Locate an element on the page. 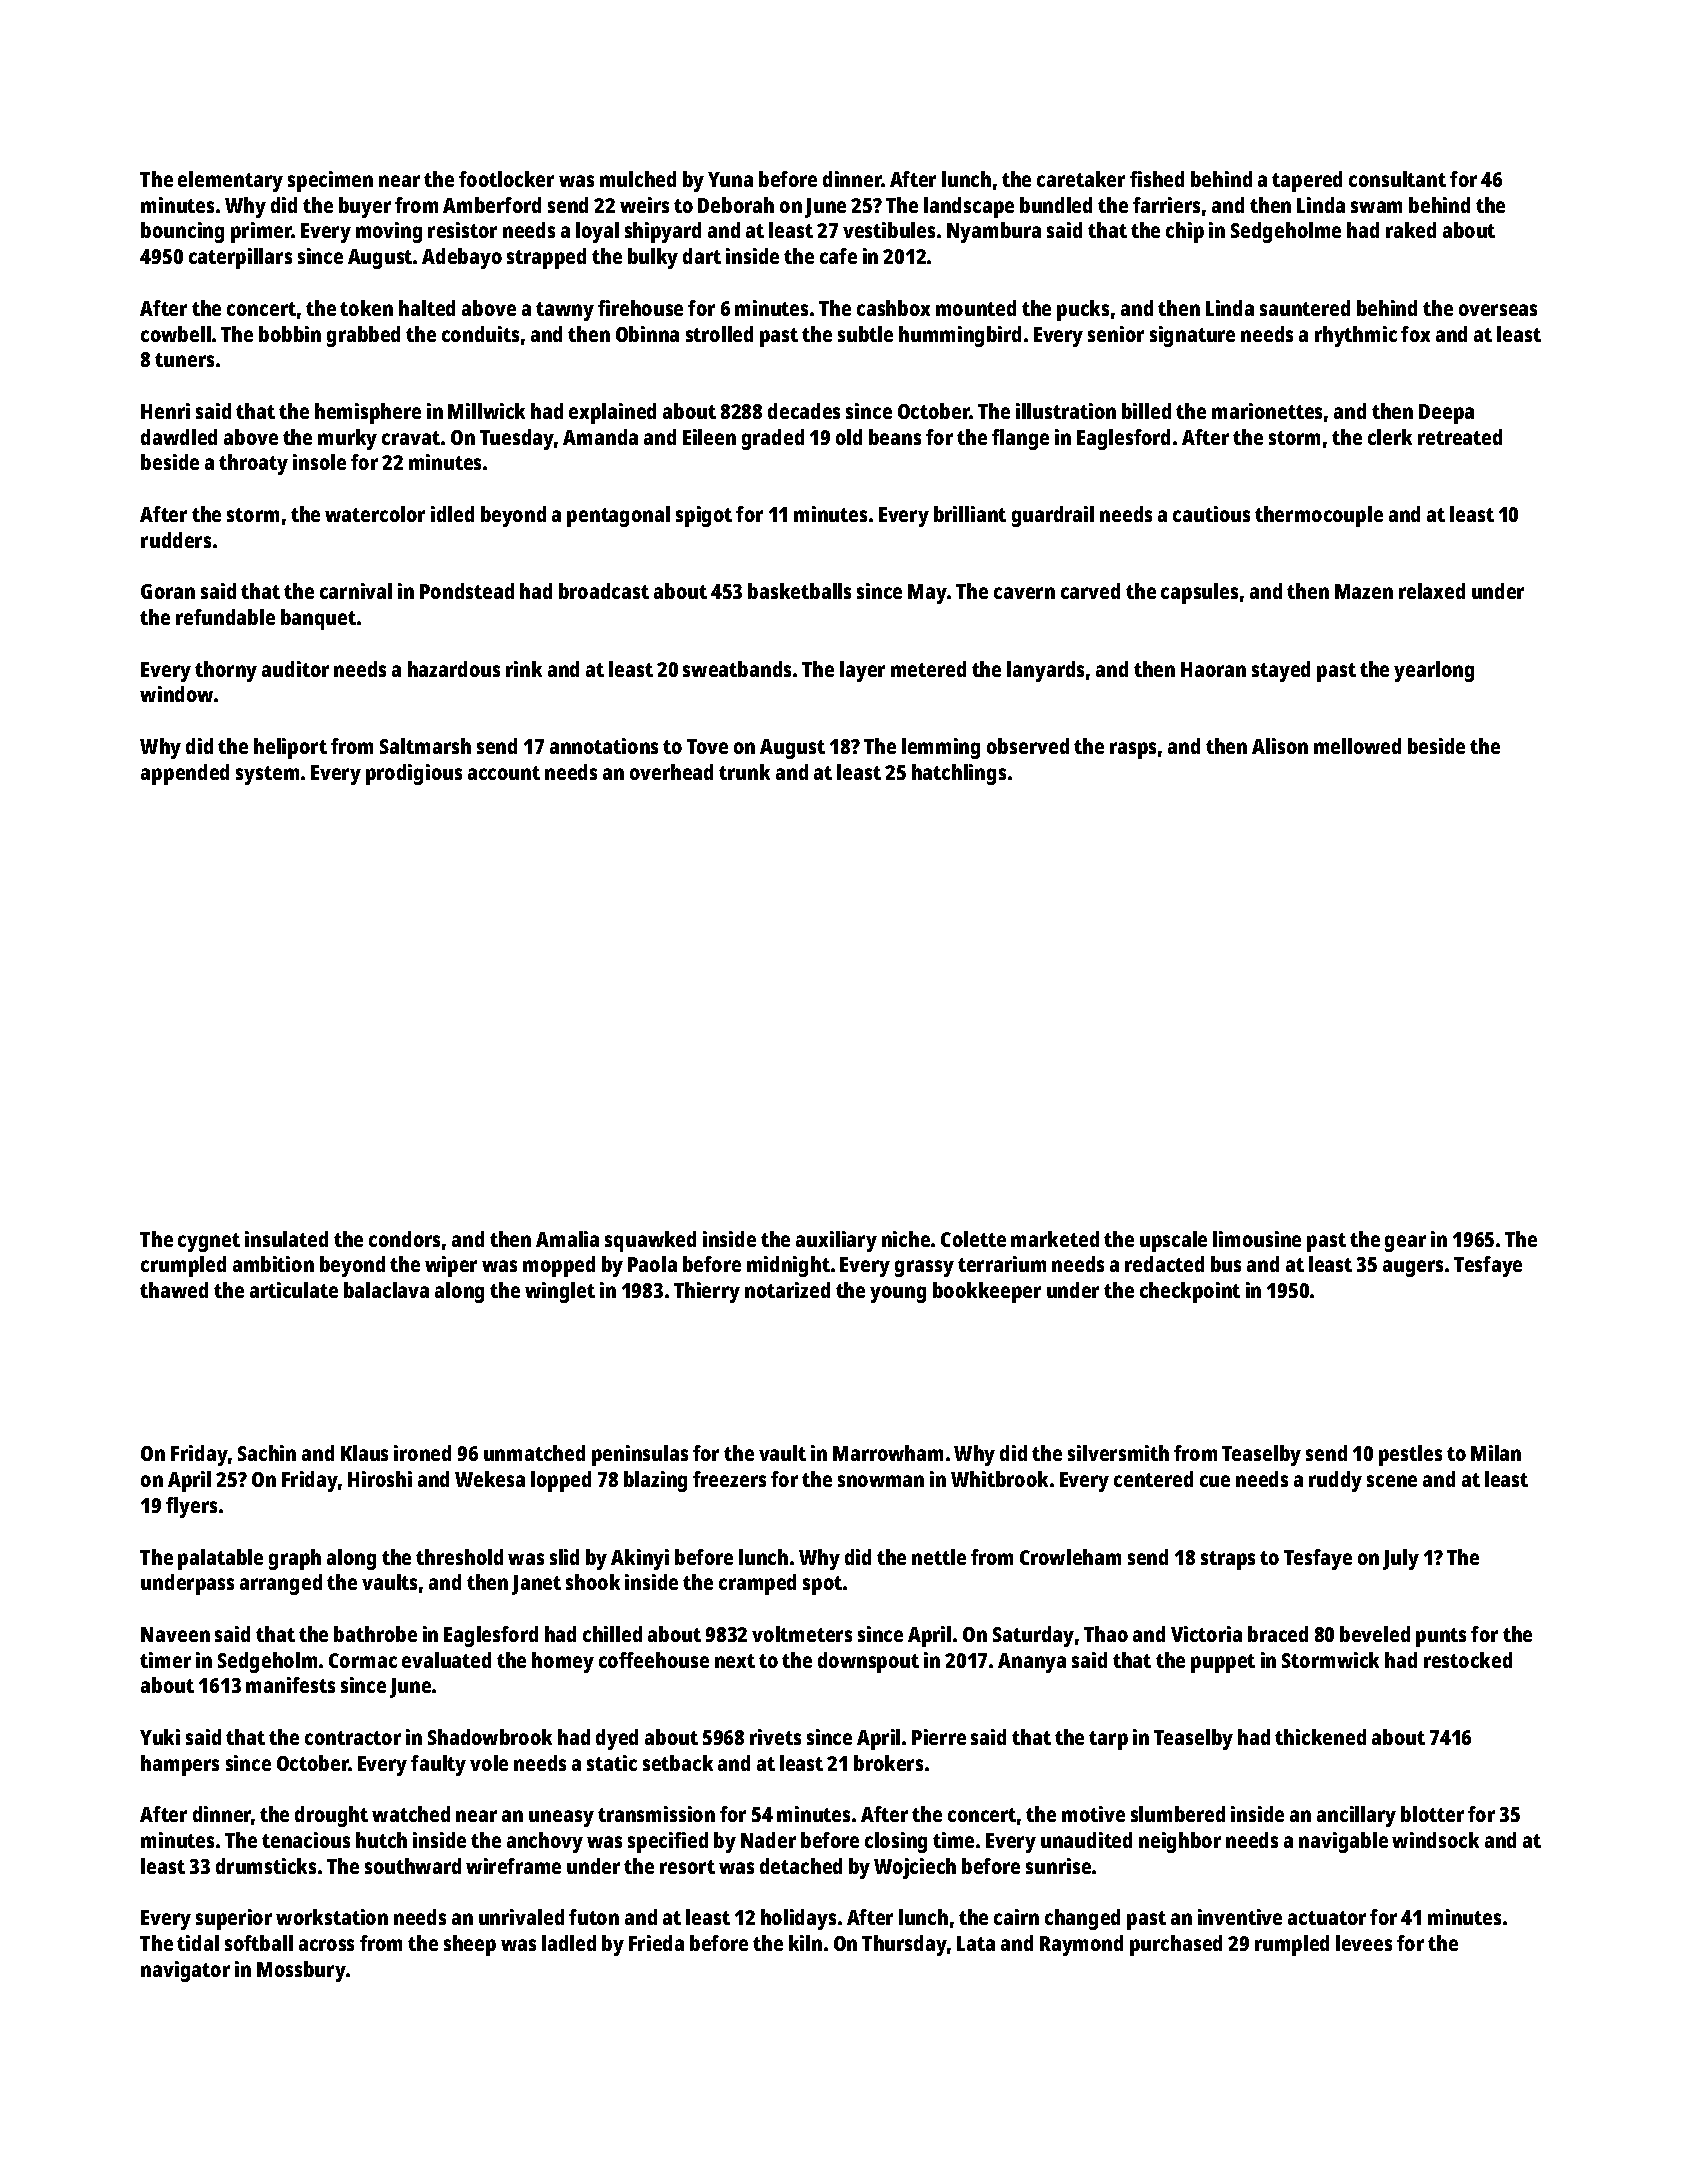  Goran is located at coordinates (168, 591).
